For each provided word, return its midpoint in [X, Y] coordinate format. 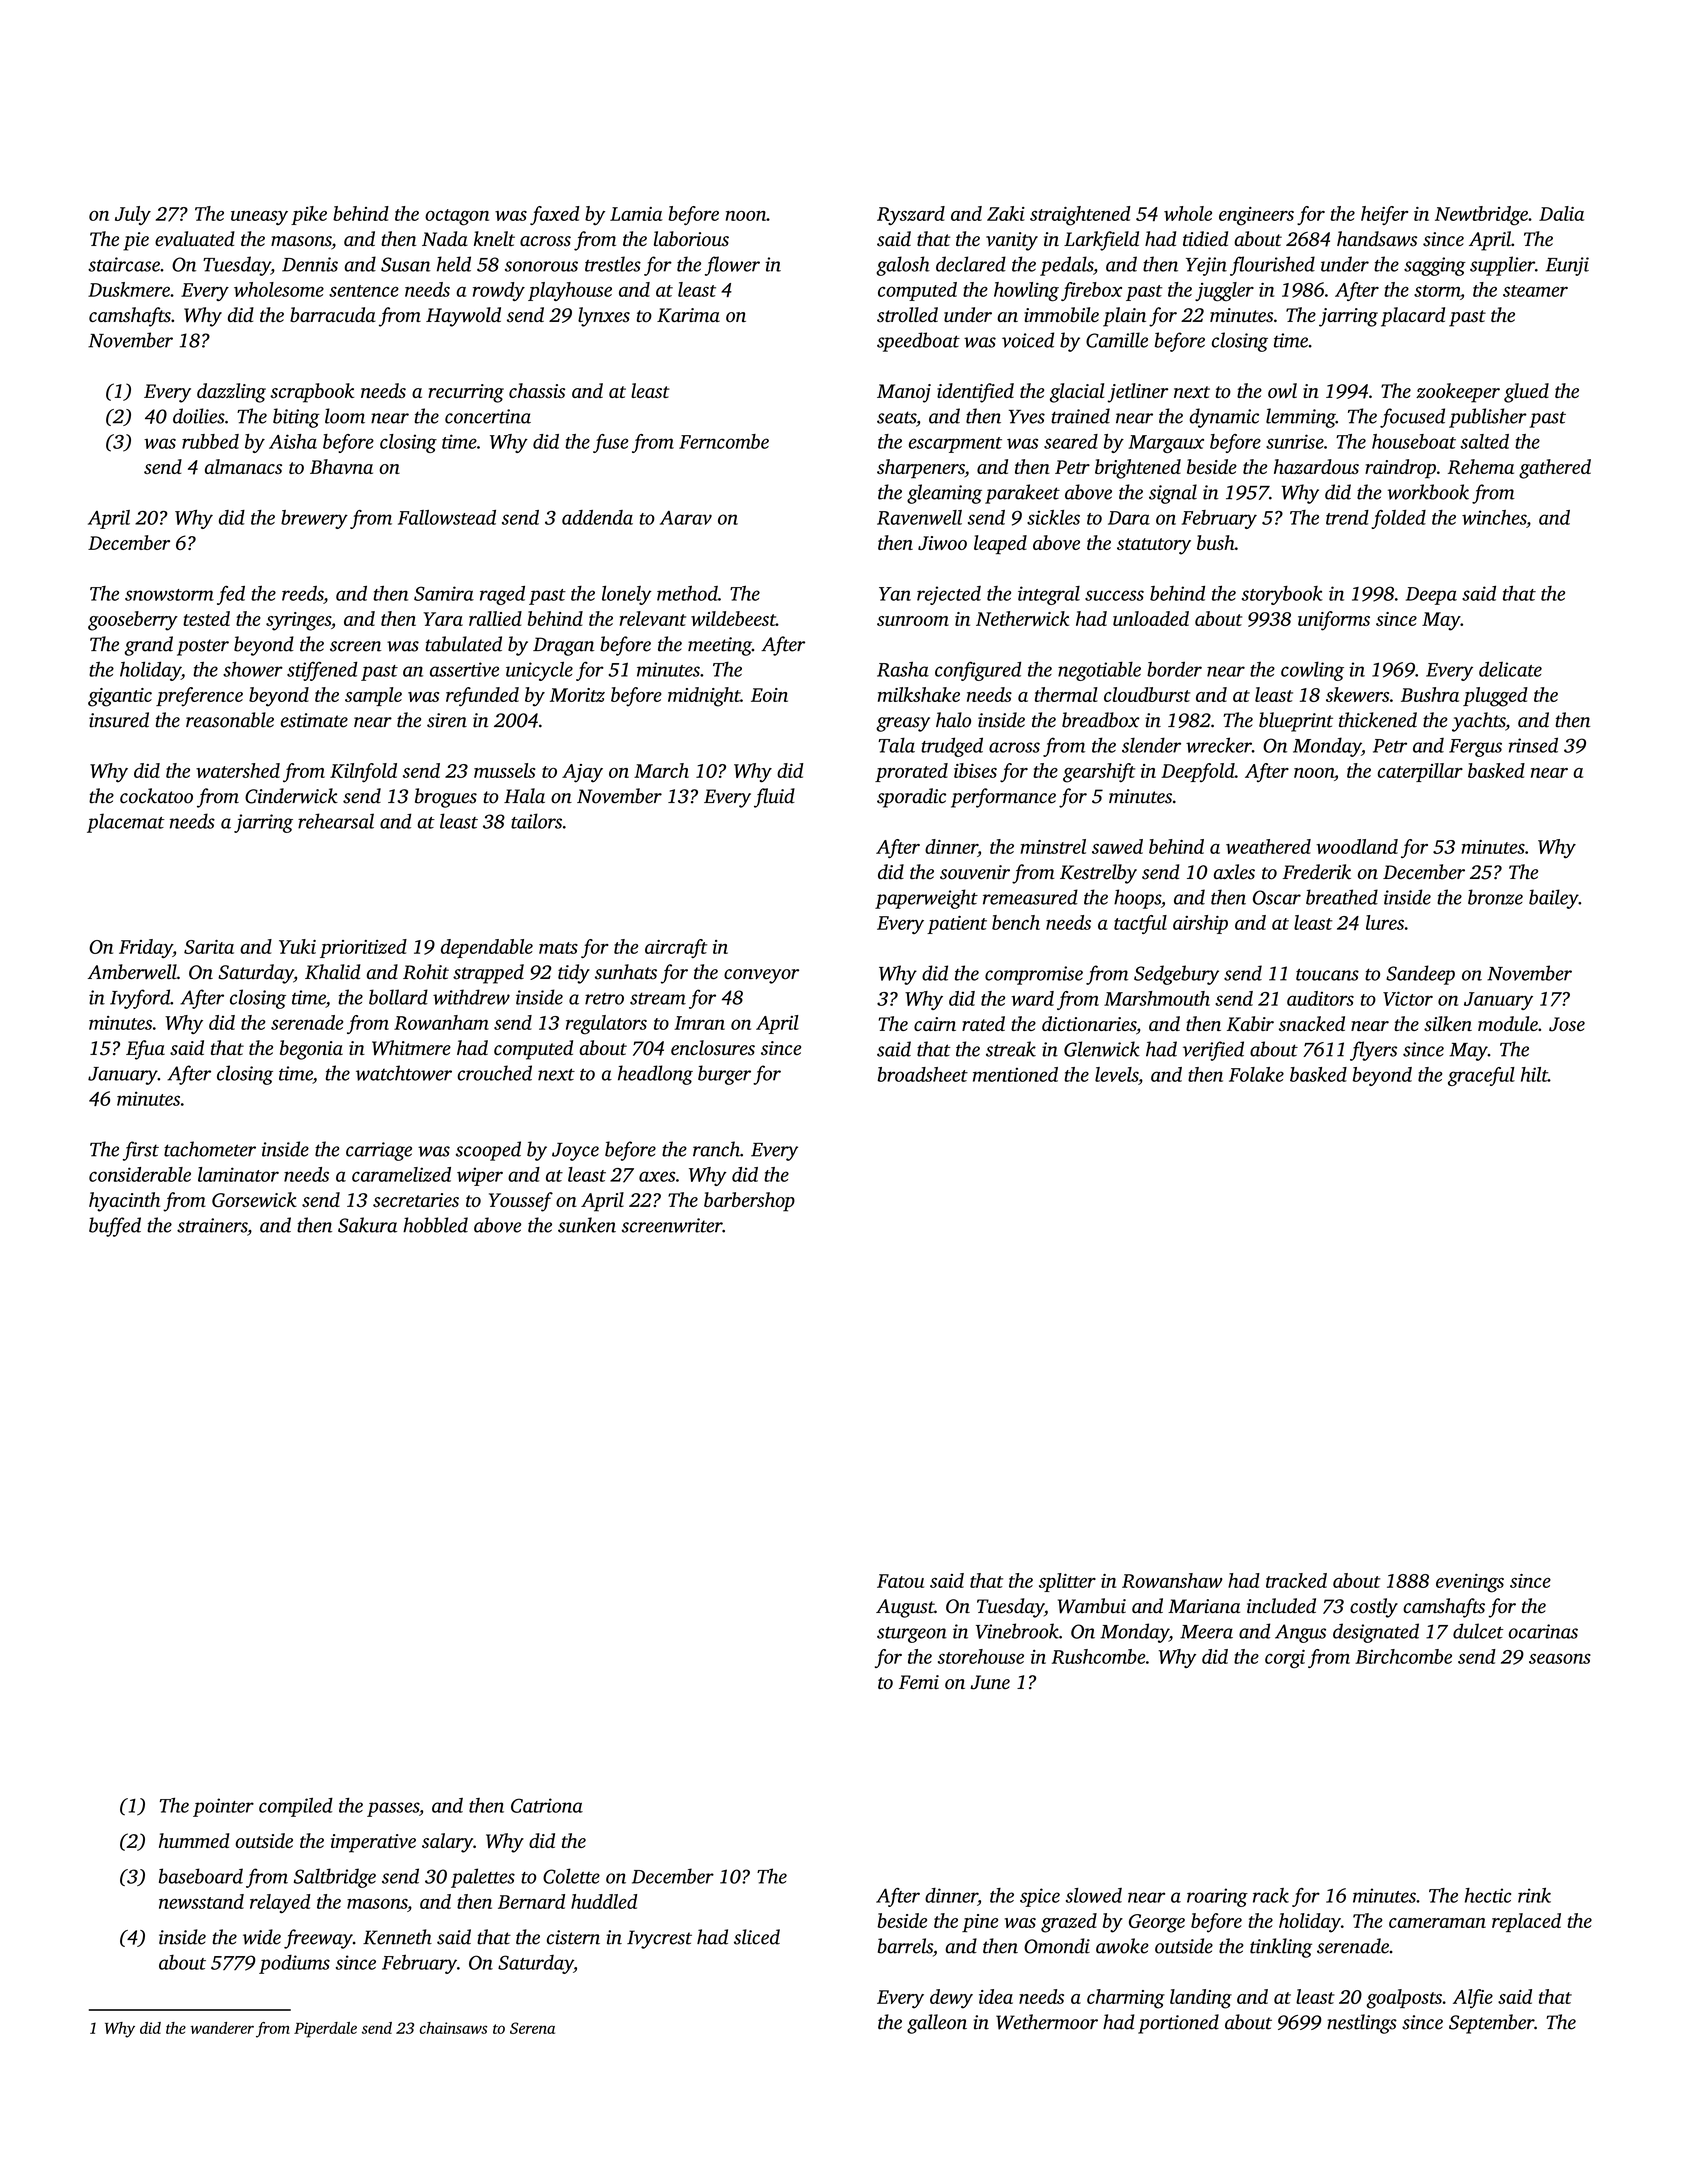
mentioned [1015, 1074]
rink [1534, 1895]
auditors [1320, 998]
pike [309, 215]
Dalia [1561, 213]
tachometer [210, 1149]
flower [732, 266]
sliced [757, 1937]
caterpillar [1420, 772]
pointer [223, 1807]
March [661, 770]
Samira [444, 593]
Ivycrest [659, 1939]
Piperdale [325, 2030]
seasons [1560, 1658]
